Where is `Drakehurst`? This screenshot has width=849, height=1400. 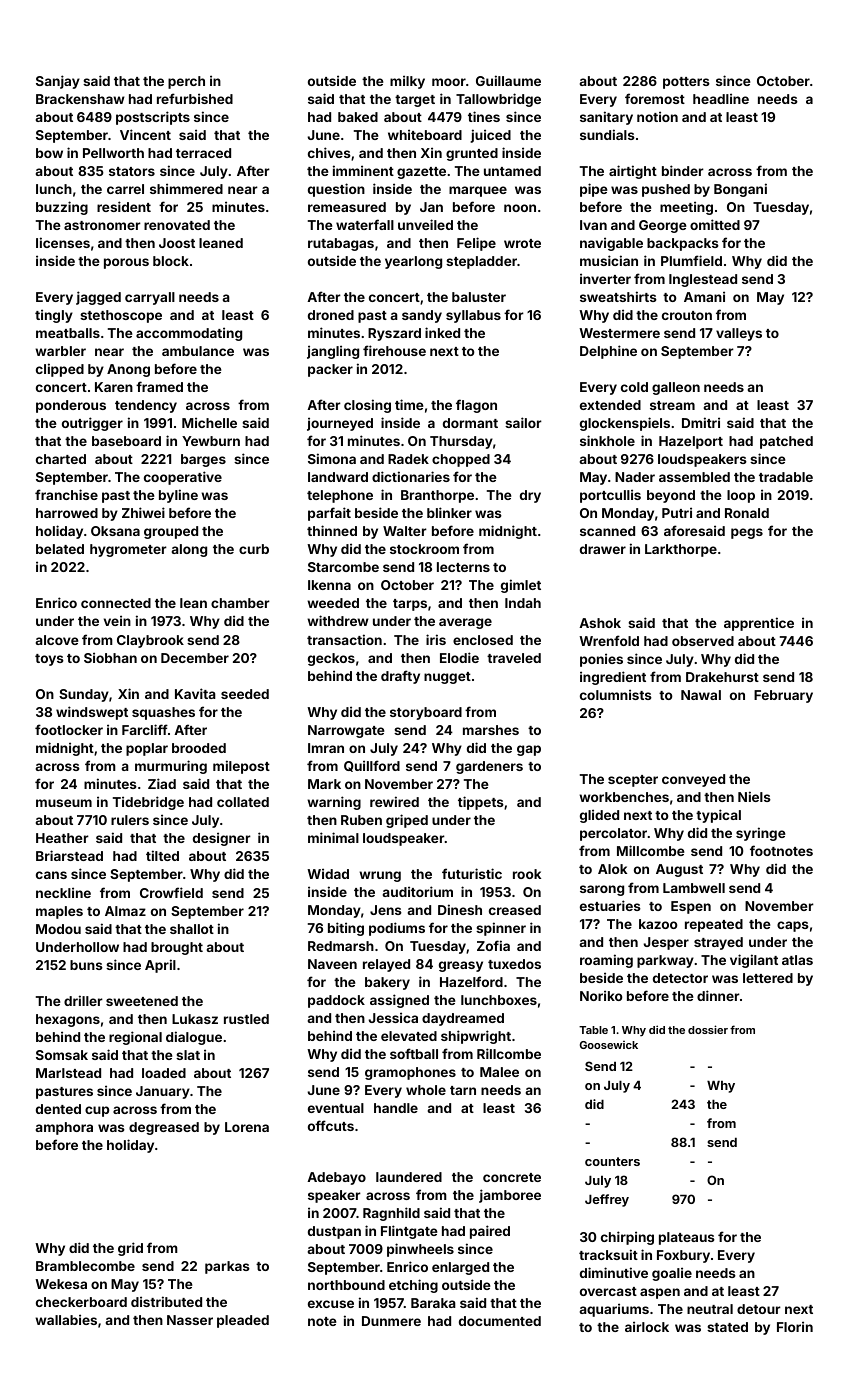 Drakehurst is located at coordinates (722, 677).
